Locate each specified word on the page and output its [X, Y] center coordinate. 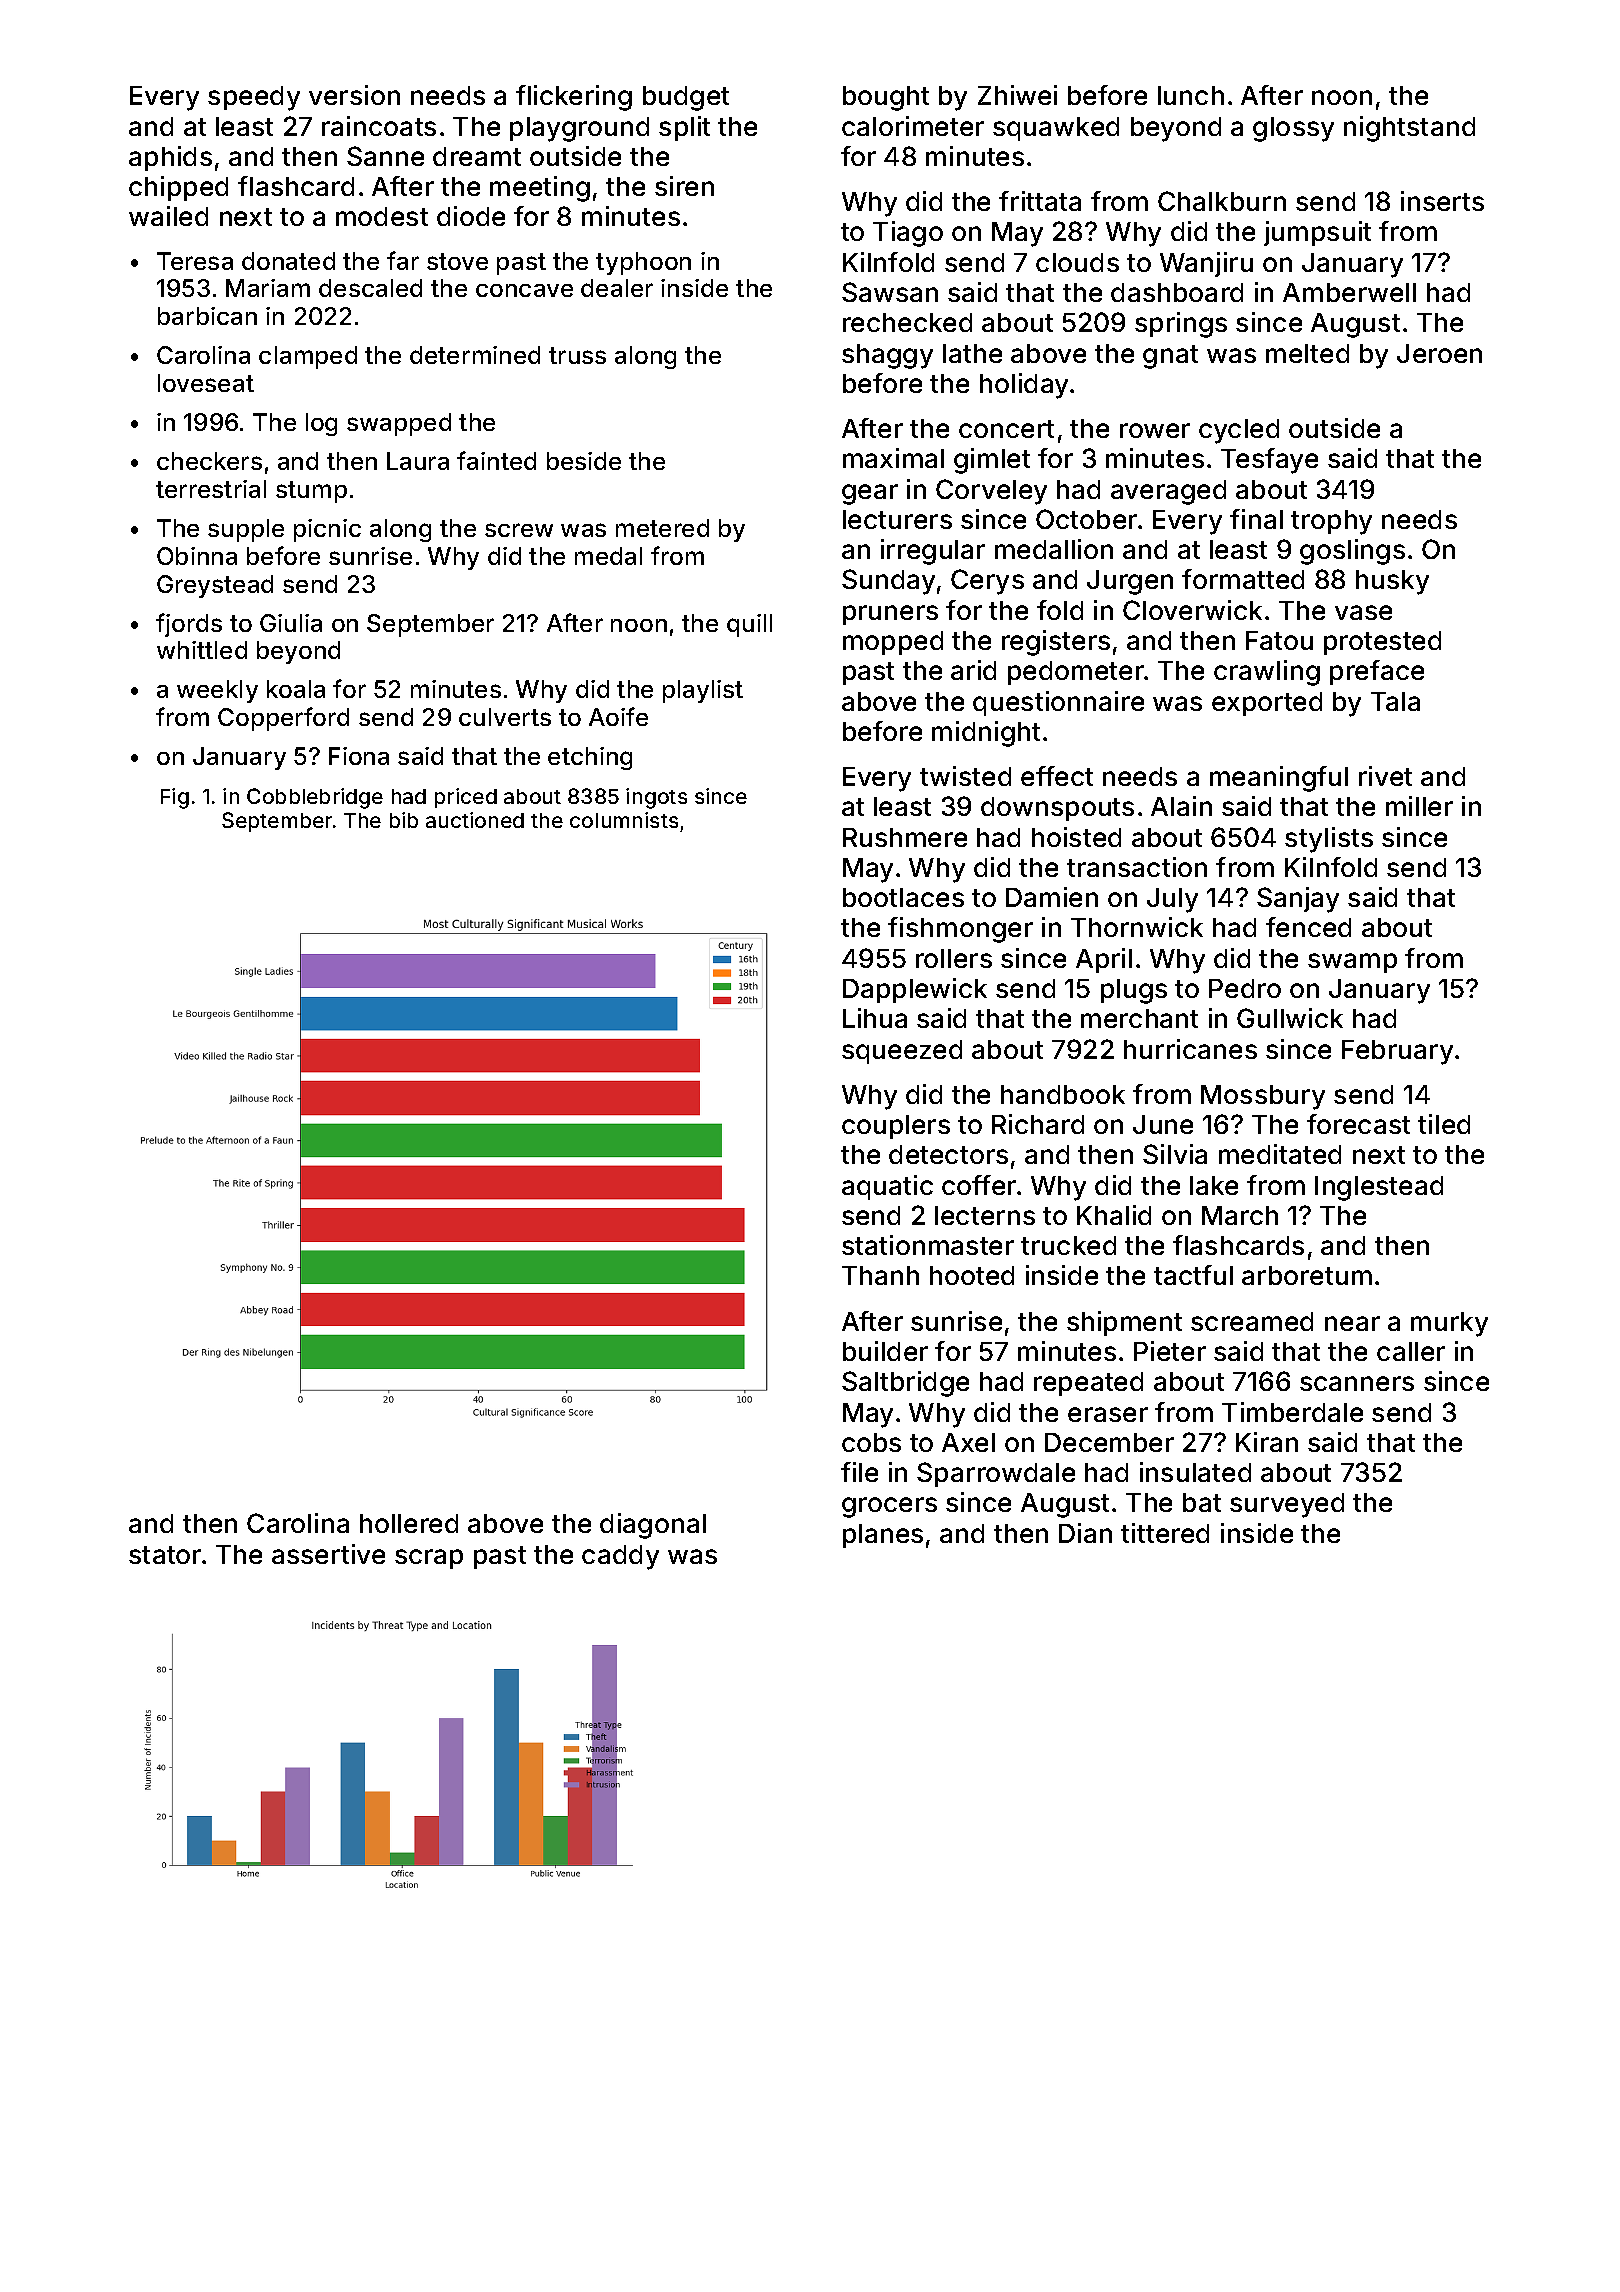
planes [883, 1536]
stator [165, 1555]
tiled [1444, 1124]
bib [404, 820]
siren [684, 186]
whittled [202, 650]
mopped [893, 643]
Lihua [875, 1018]
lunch [1191, 95]
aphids [170, 158]
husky [1392, 582]
